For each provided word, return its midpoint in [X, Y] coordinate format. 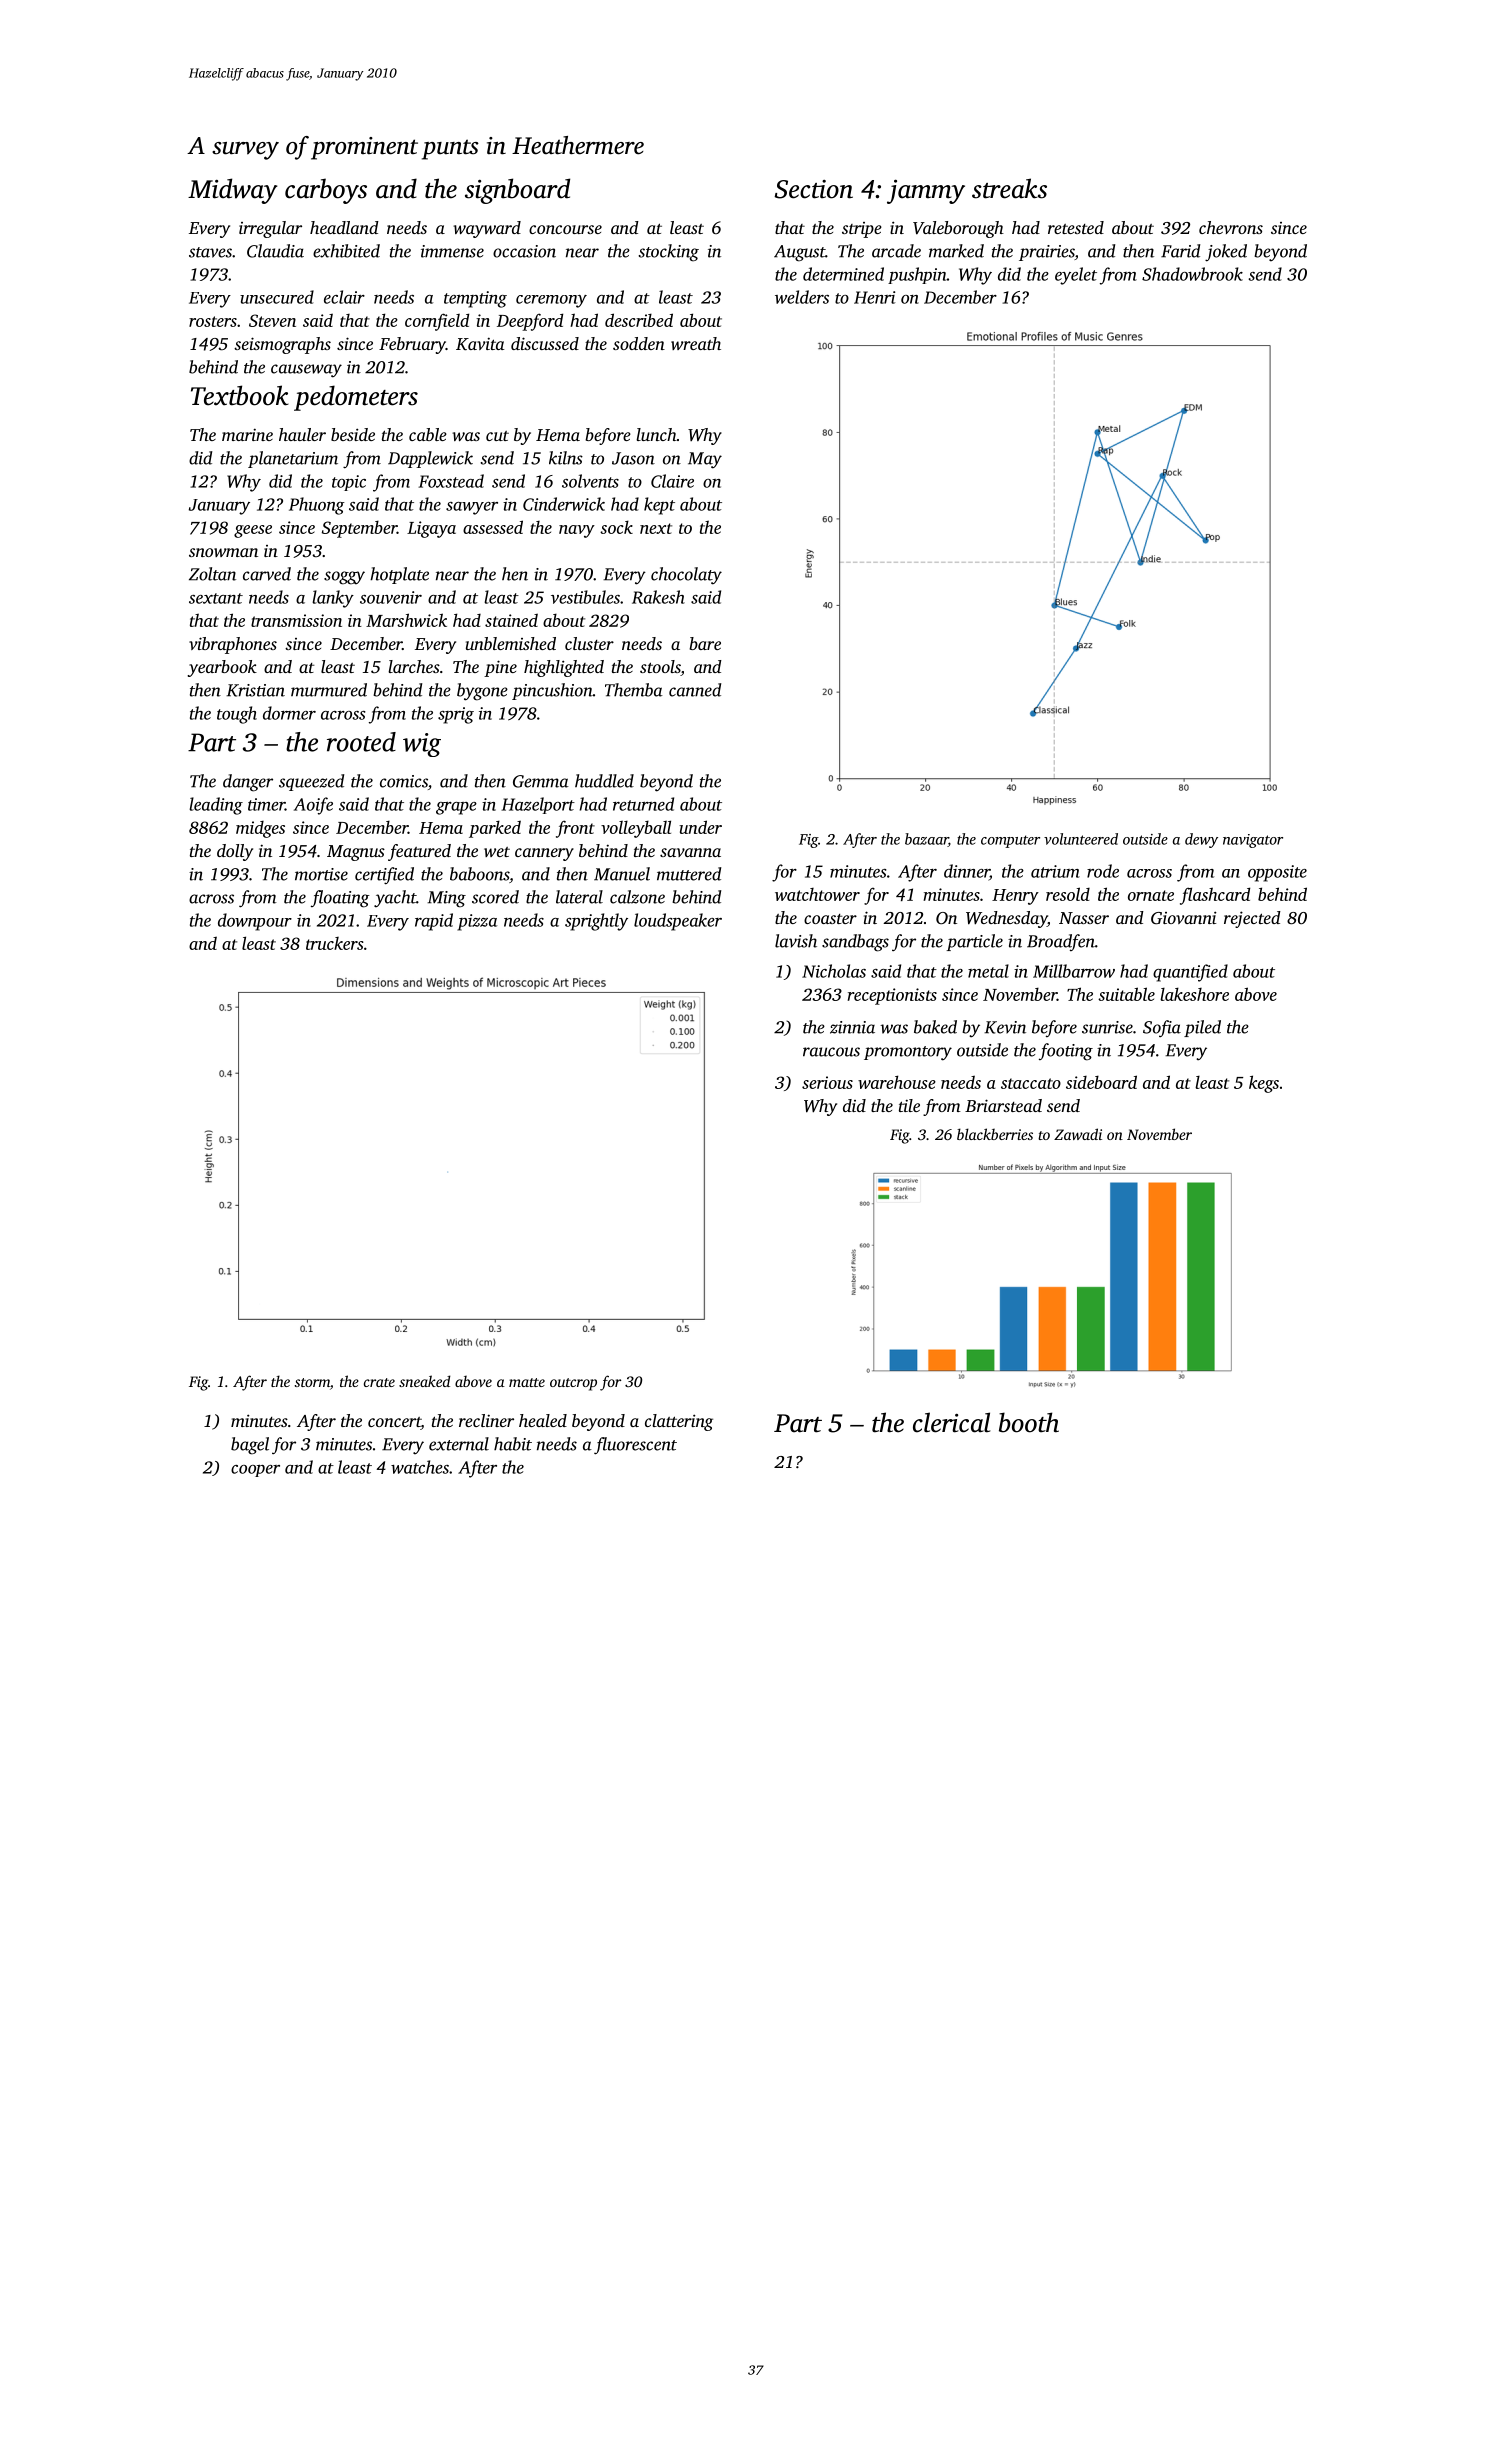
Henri [874, 297]
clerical [951, 1422]
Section [813, 189]
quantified [1190, 973]
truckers [335, 943]
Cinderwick [564, 504]
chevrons [1231, 227]
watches [420, 1467]
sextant [216, 598]
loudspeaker [678, 922]
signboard [517, 191]
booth [1029, 1422]
